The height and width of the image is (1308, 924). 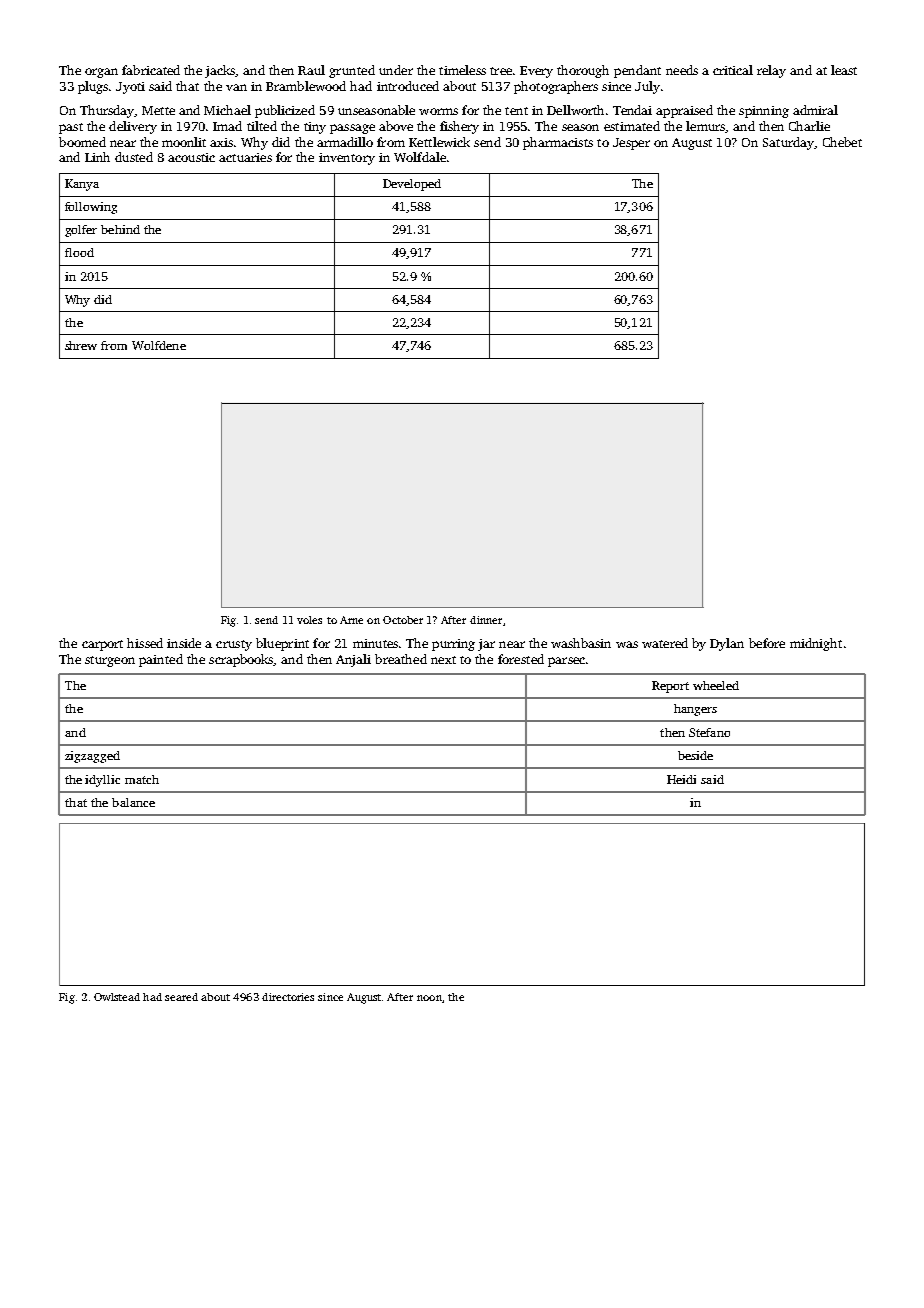 I want to click on pharmacists, so click(x=558, y=143).
